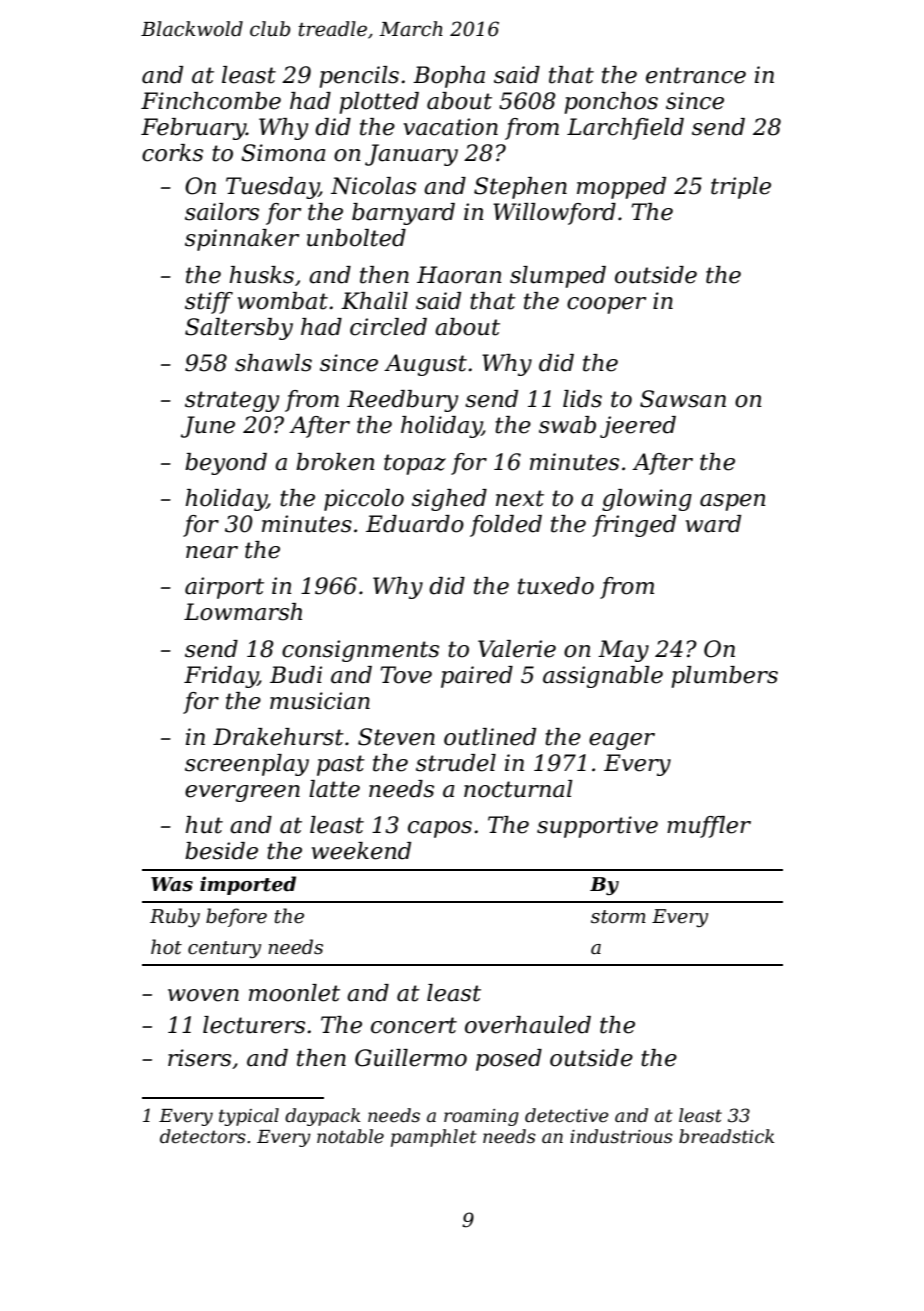 The image size is (924, 1311). I want to click on triple, so click(741, 188).
